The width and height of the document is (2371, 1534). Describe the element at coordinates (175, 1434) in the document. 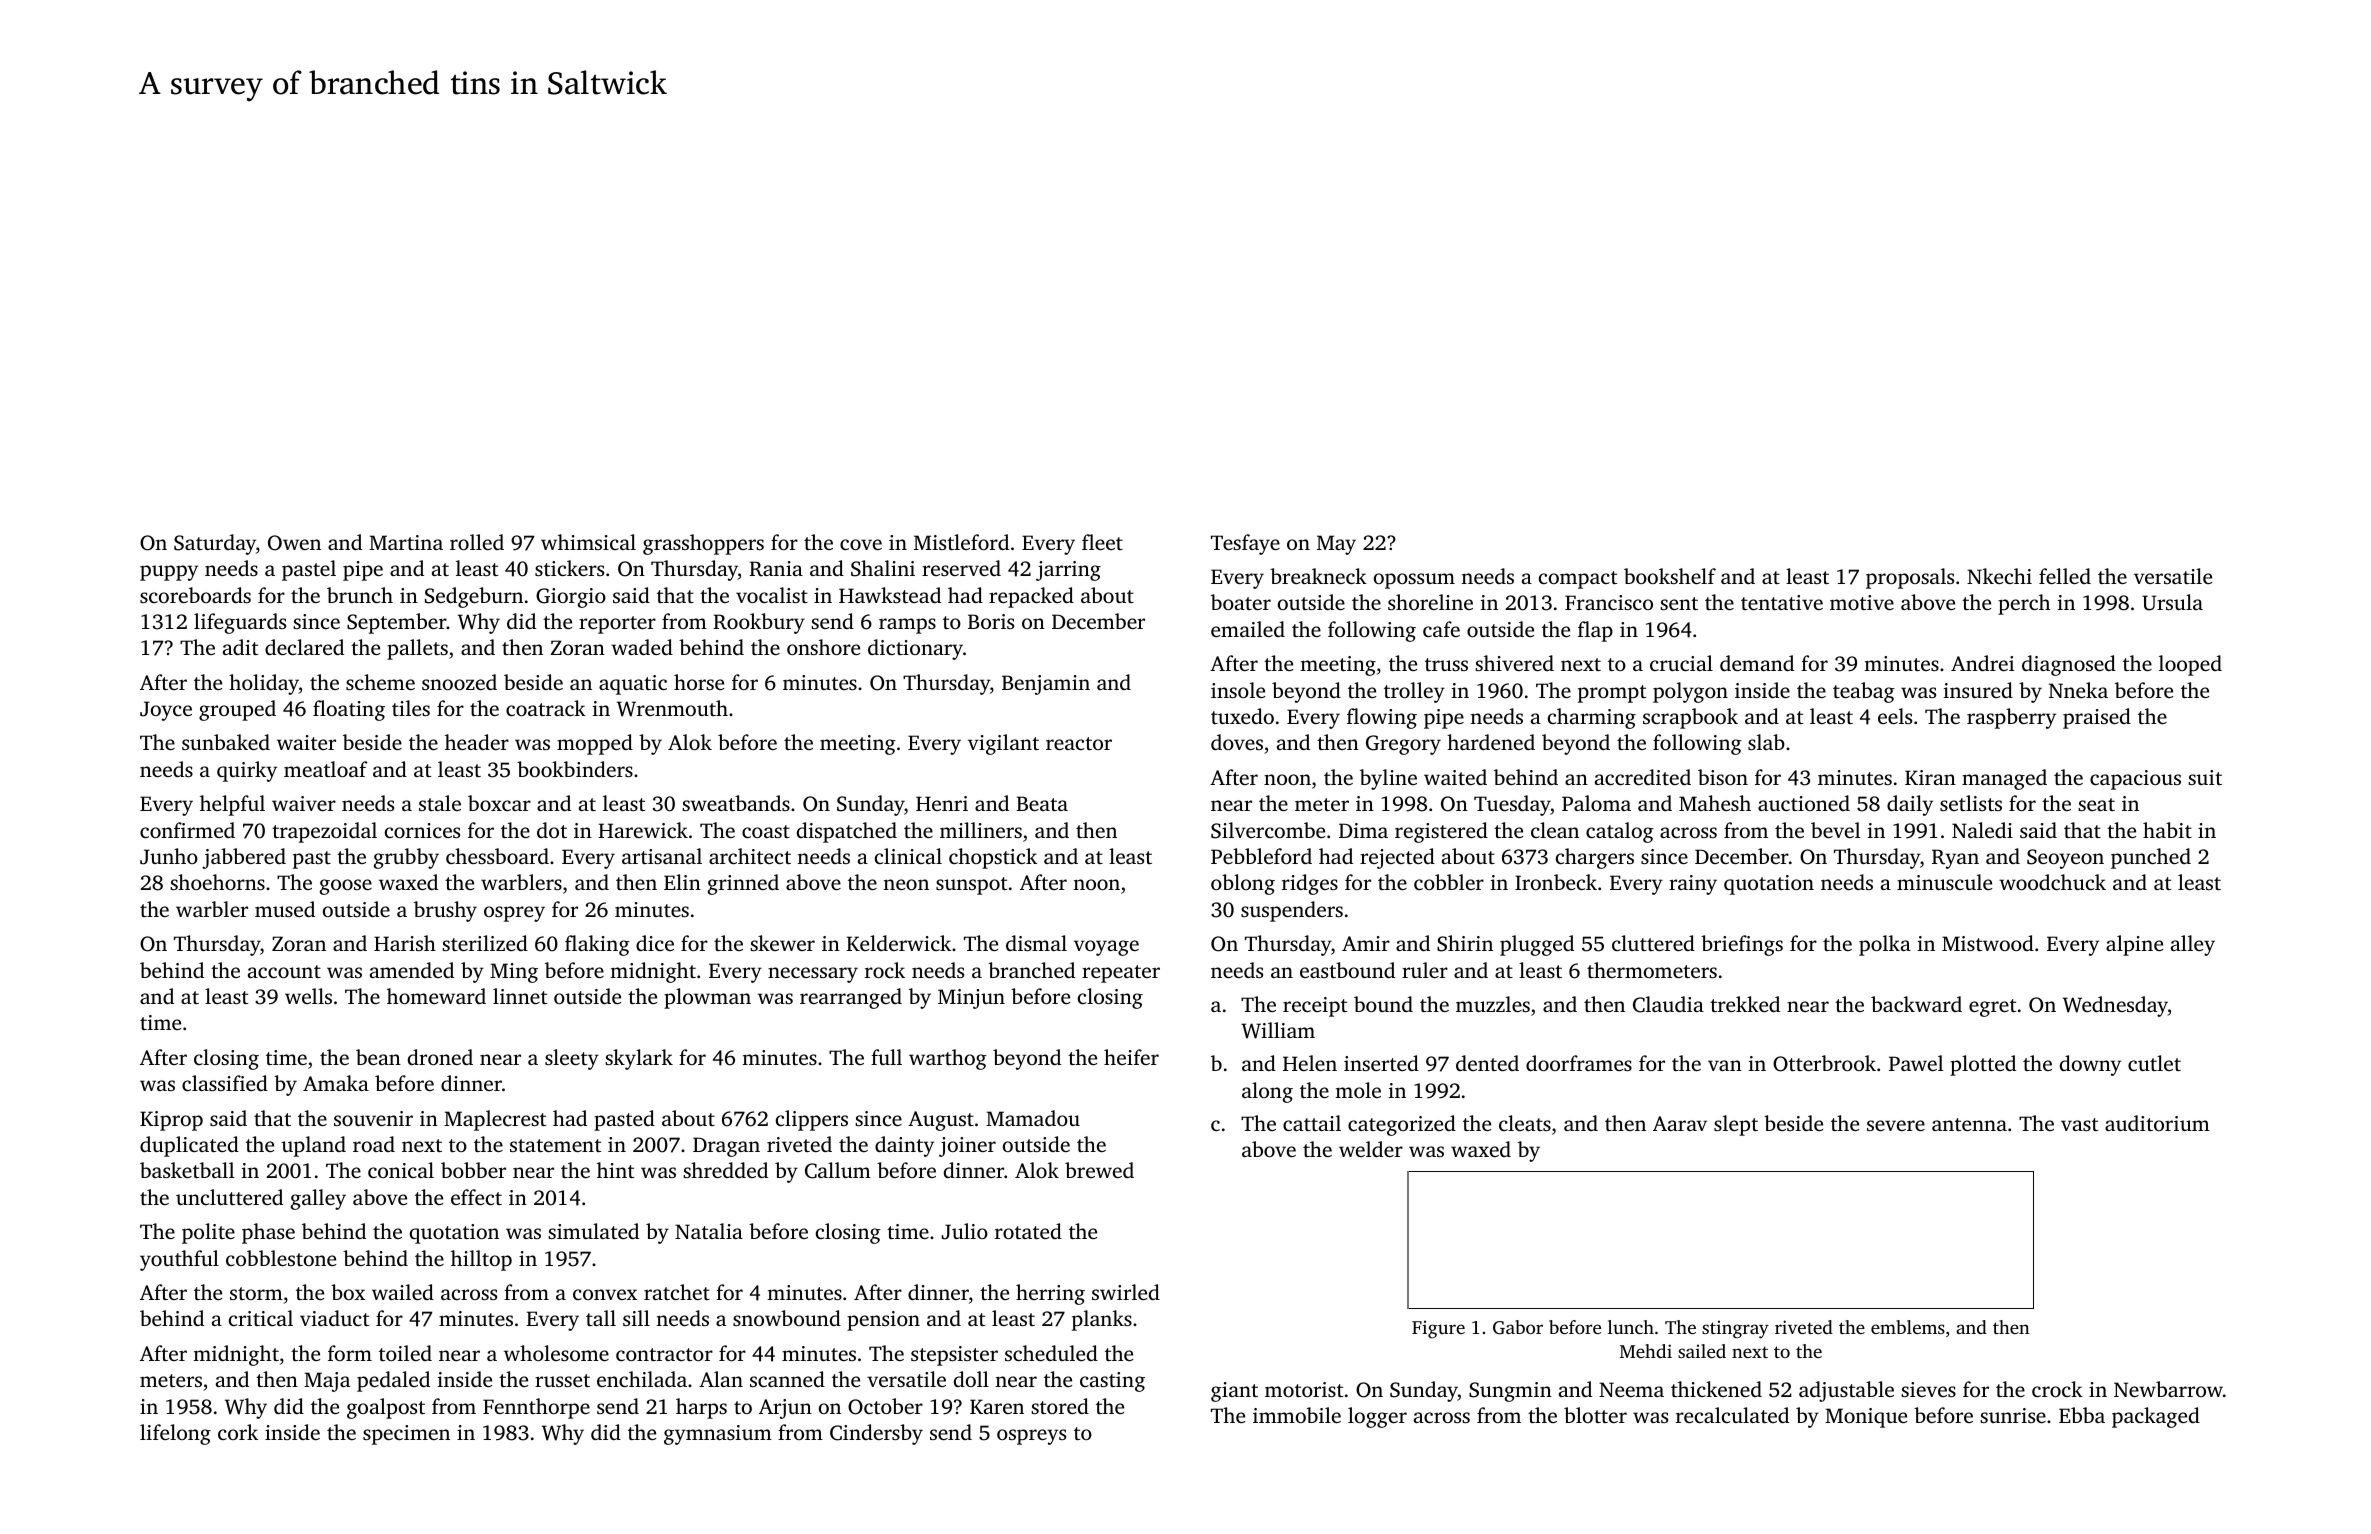

I see `lifelong` at that location.
